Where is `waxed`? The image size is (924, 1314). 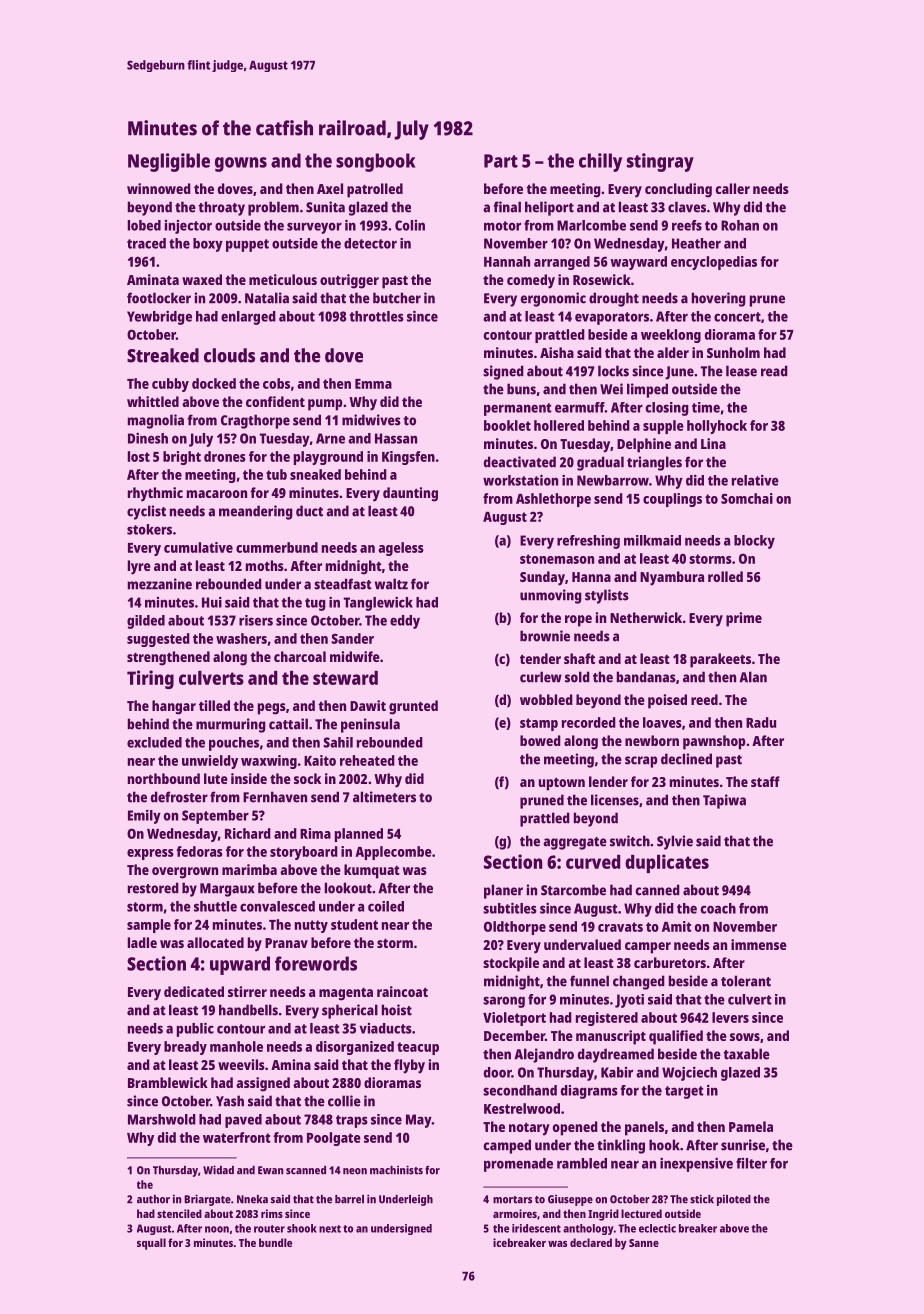 waxed is located at coordinates (202, 279).
